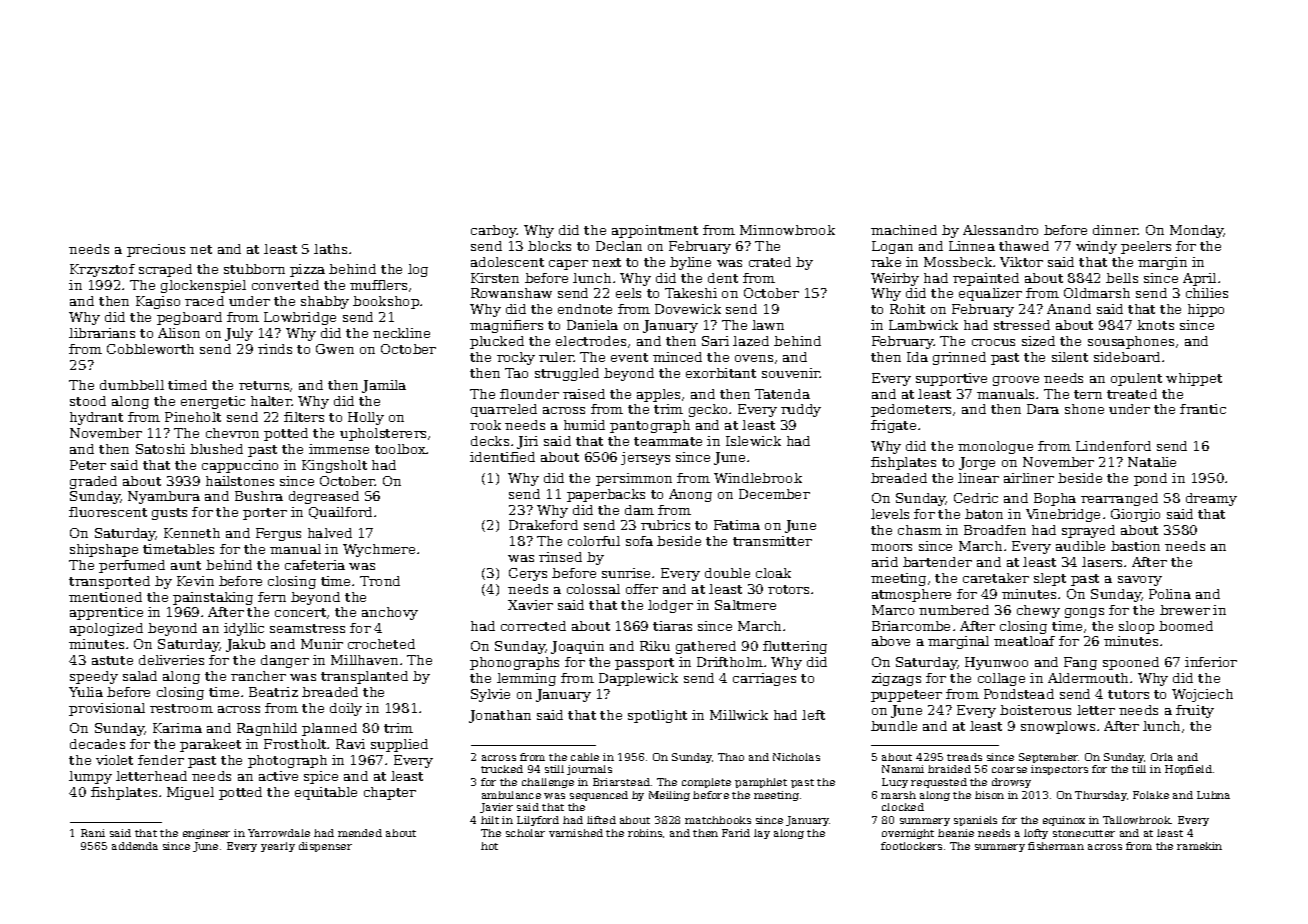 The width and height of the screenshot is (1308, 924). What do you see at coordinates (278, 847) in the screenshot?
I see `yearly` at bounding box center [278, 847].
